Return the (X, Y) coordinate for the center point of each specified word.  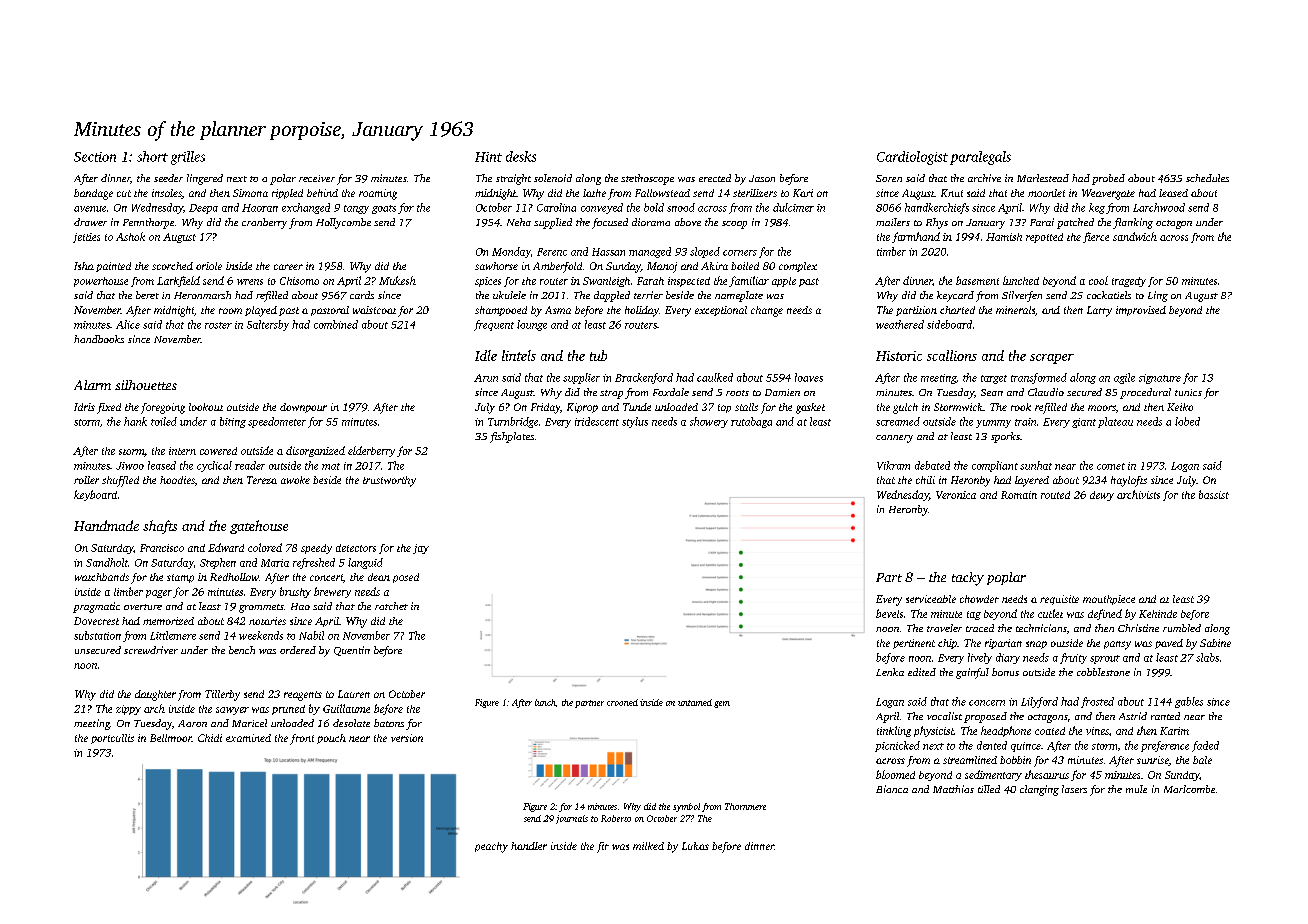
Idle (486, 355)
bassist (1214, 494)
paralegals (980, 158)
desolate (351, 723)
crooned (622, 702)
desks (521, 156)
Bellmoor (171, 738)
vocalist (944, 716)
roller (86, 480)
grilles (188, 158)
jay (421, 549)
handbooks (99, 339)
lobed (1187, 421)
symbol (686, 807)
